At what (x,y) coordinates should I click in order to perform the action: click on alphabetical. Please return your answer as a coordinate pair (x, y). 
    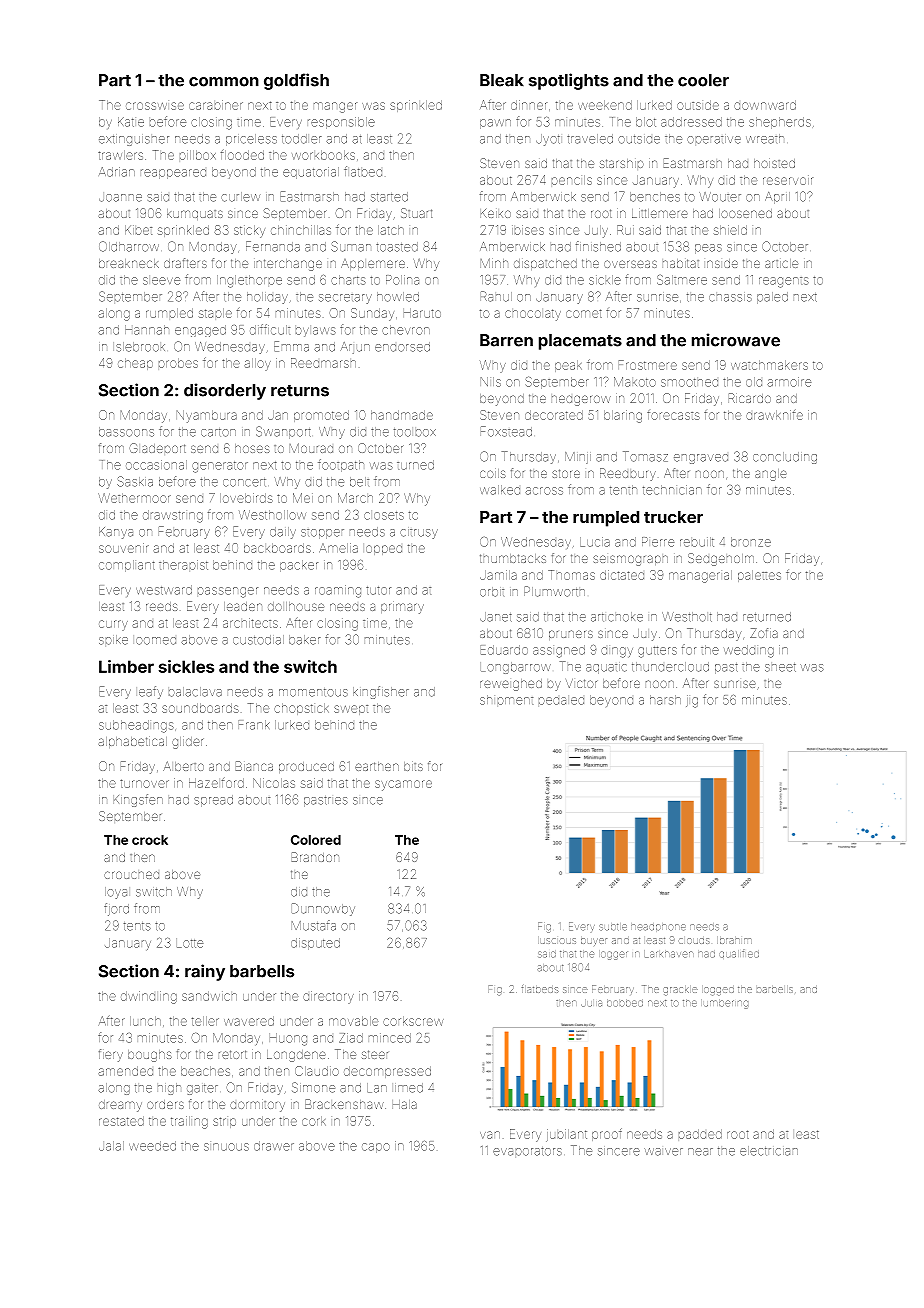
    Looking at the image, I should click on (133, 742).
